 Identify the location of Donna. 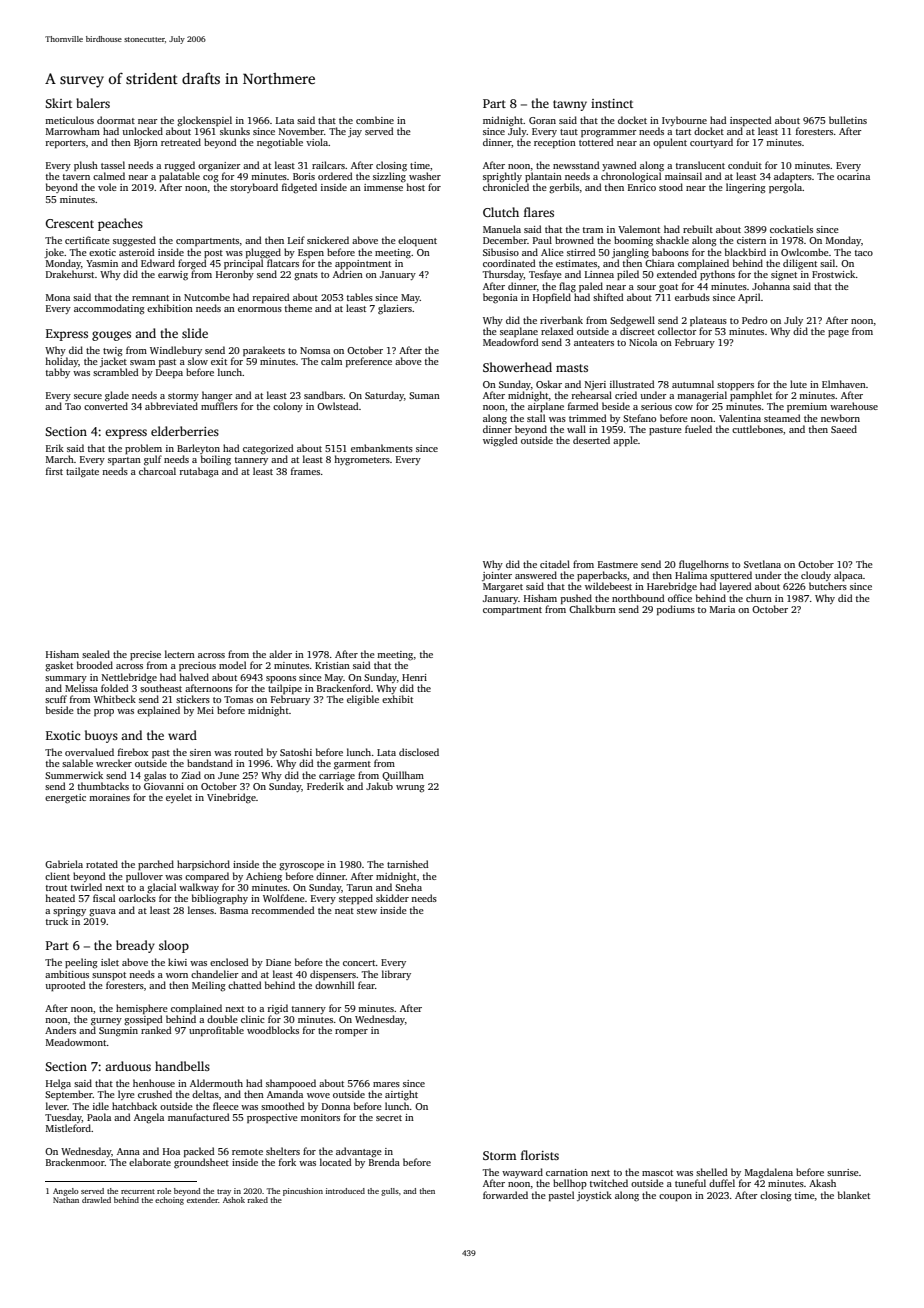
(336, 1106).
